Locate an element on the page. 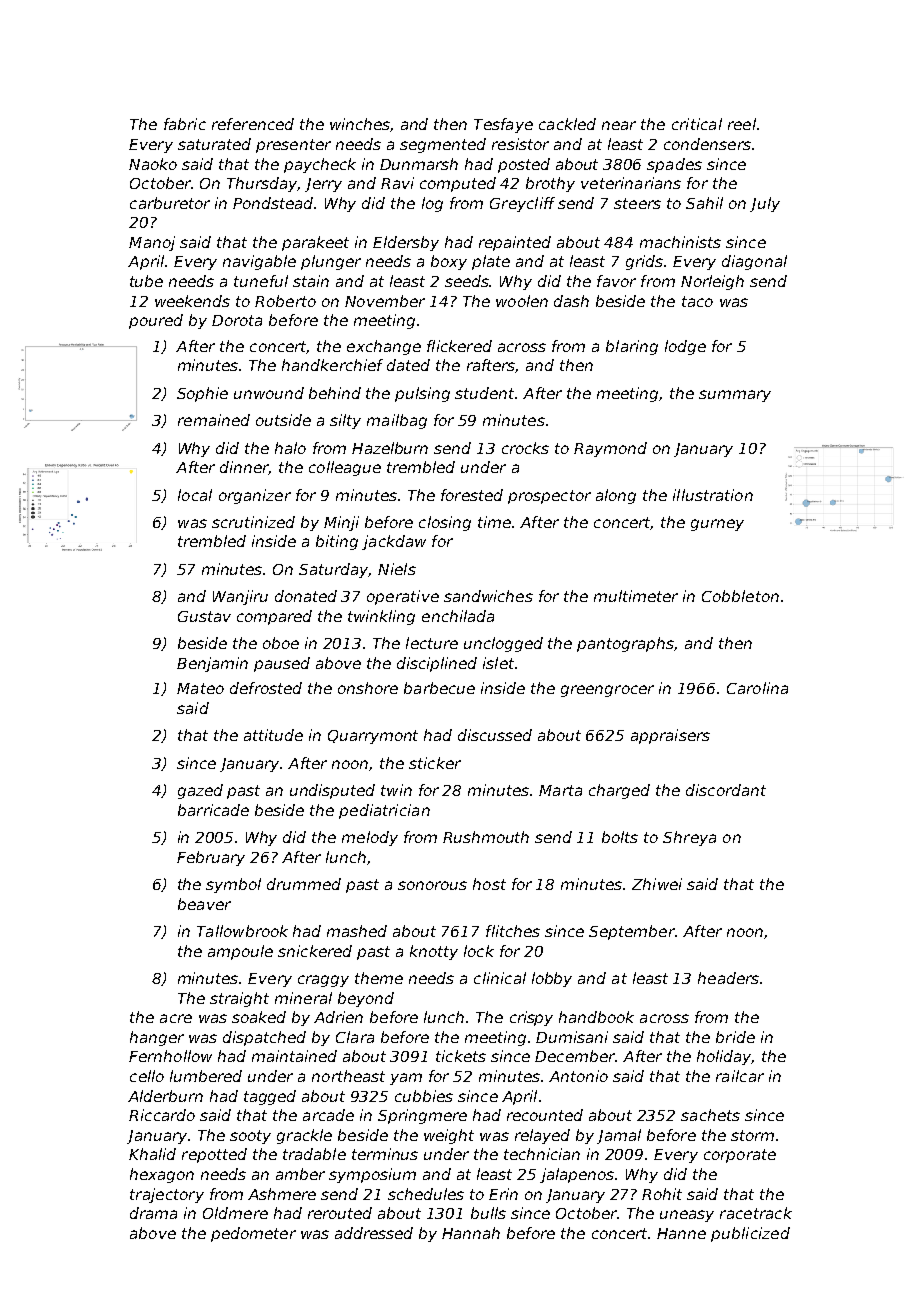 The width and height of the image is (924, 1314). Riccardo is located at coordinates (162, 1115).
